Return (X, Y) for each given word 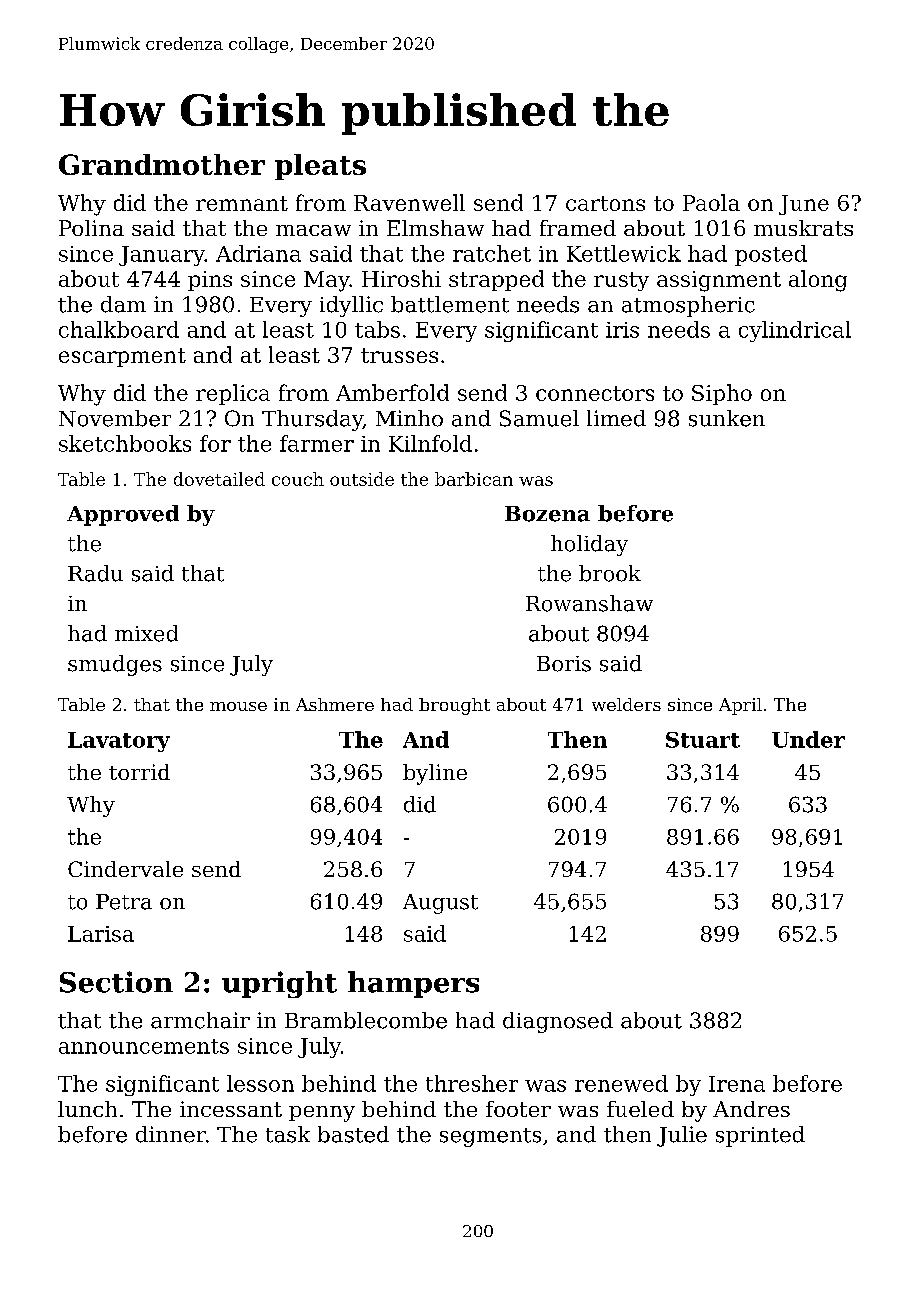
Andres (751, 1109)
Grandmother (162, 164)
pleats (320, 167)
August (440, 904)
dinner (171, 1134)
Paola (711, 202)
